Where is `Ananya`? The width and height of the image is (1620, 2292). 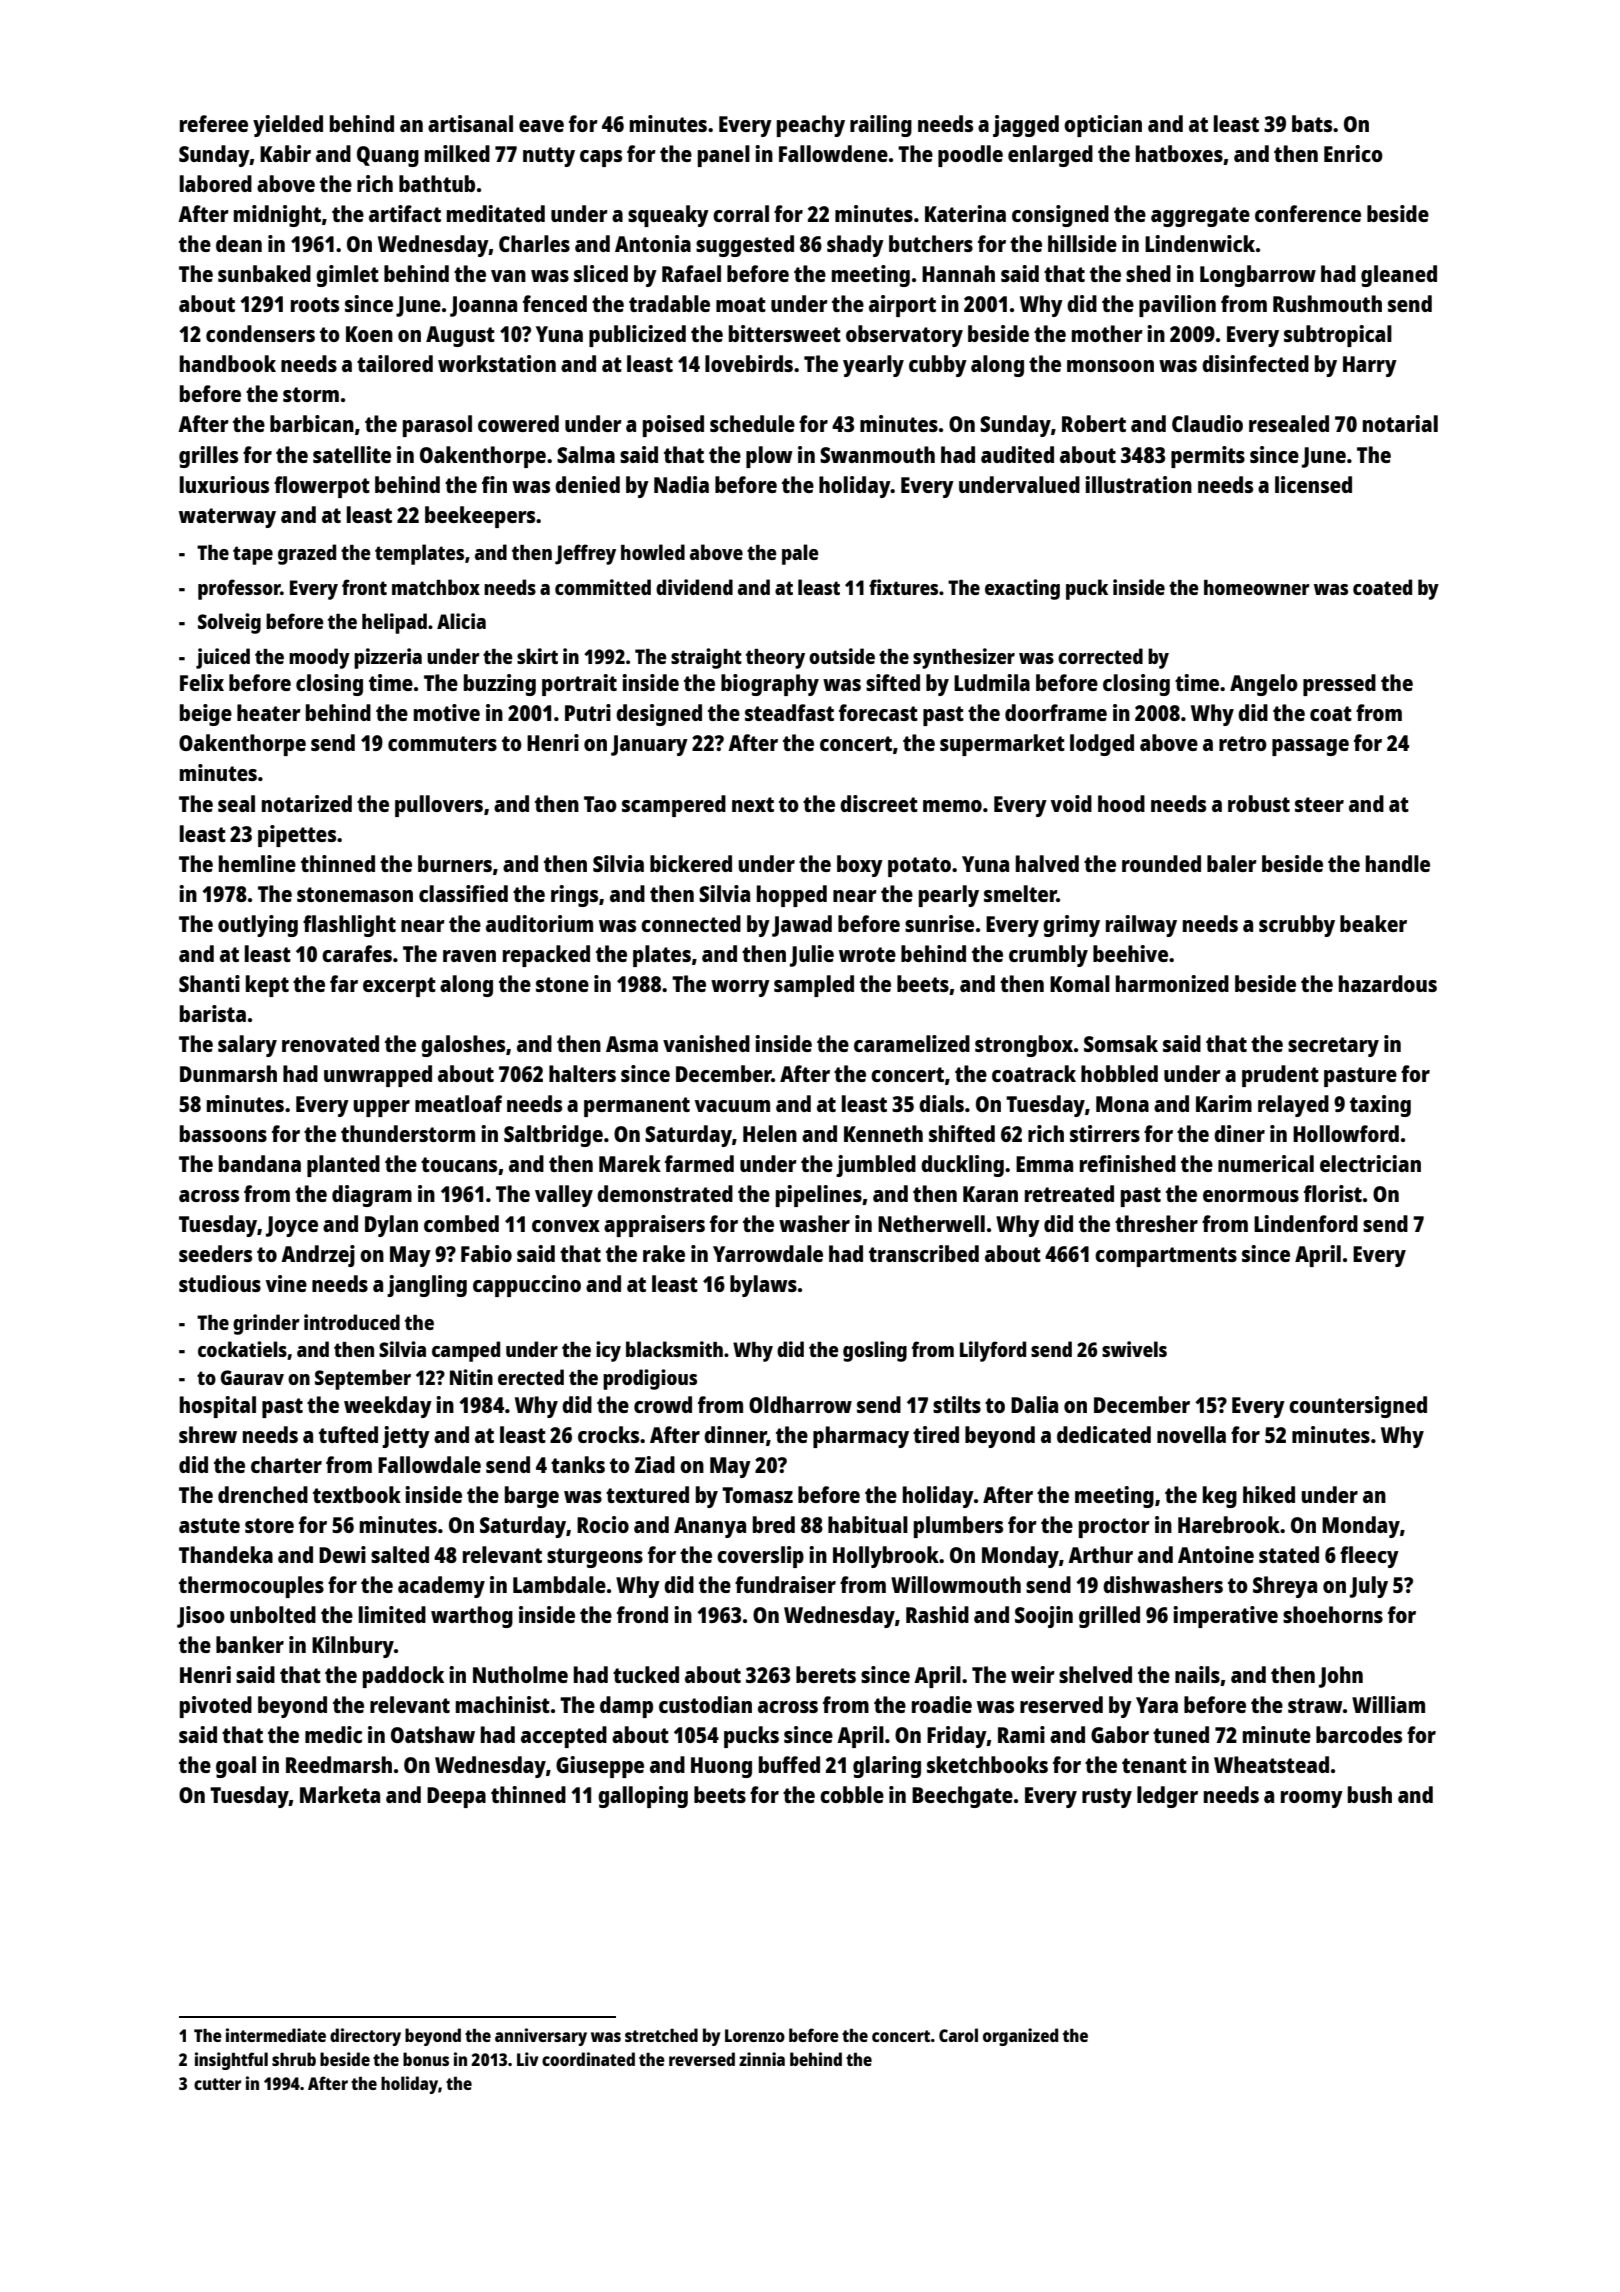
Ananya is located at coordinates (710, 1527).
